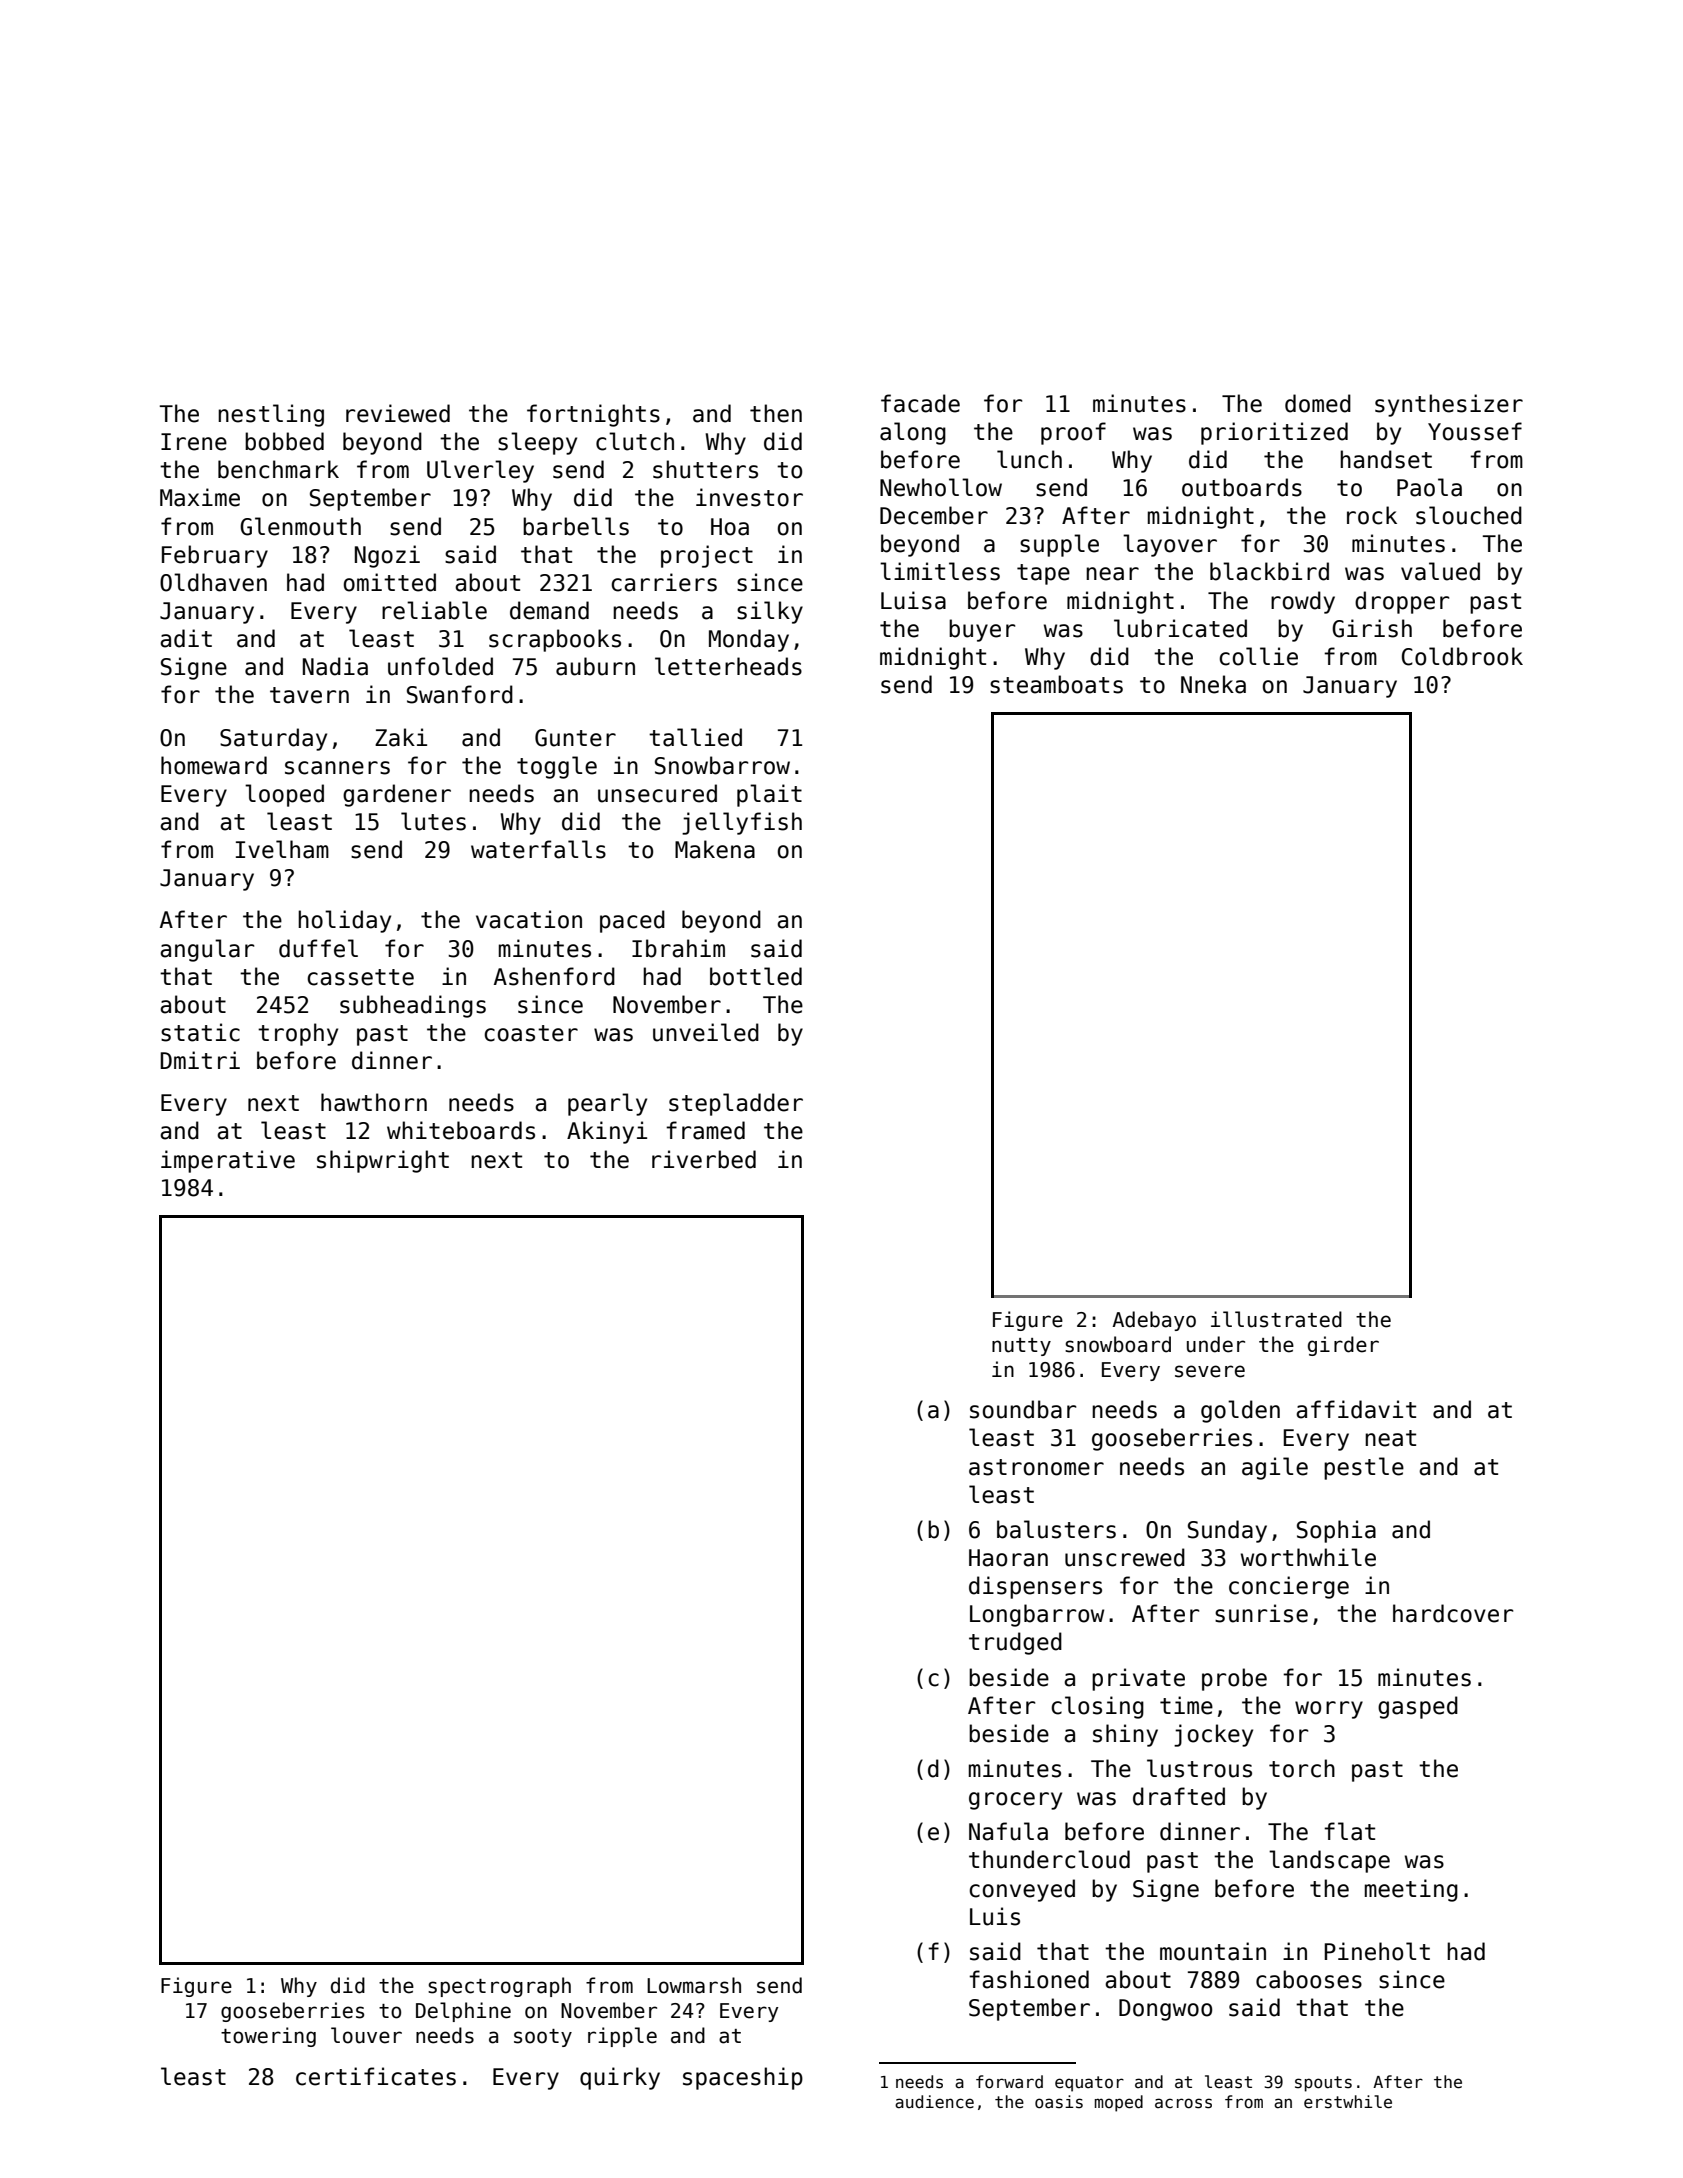 The width and height of the screenshot is (1683, 2178). I want to click on trudged, so click(1015, 1643).
